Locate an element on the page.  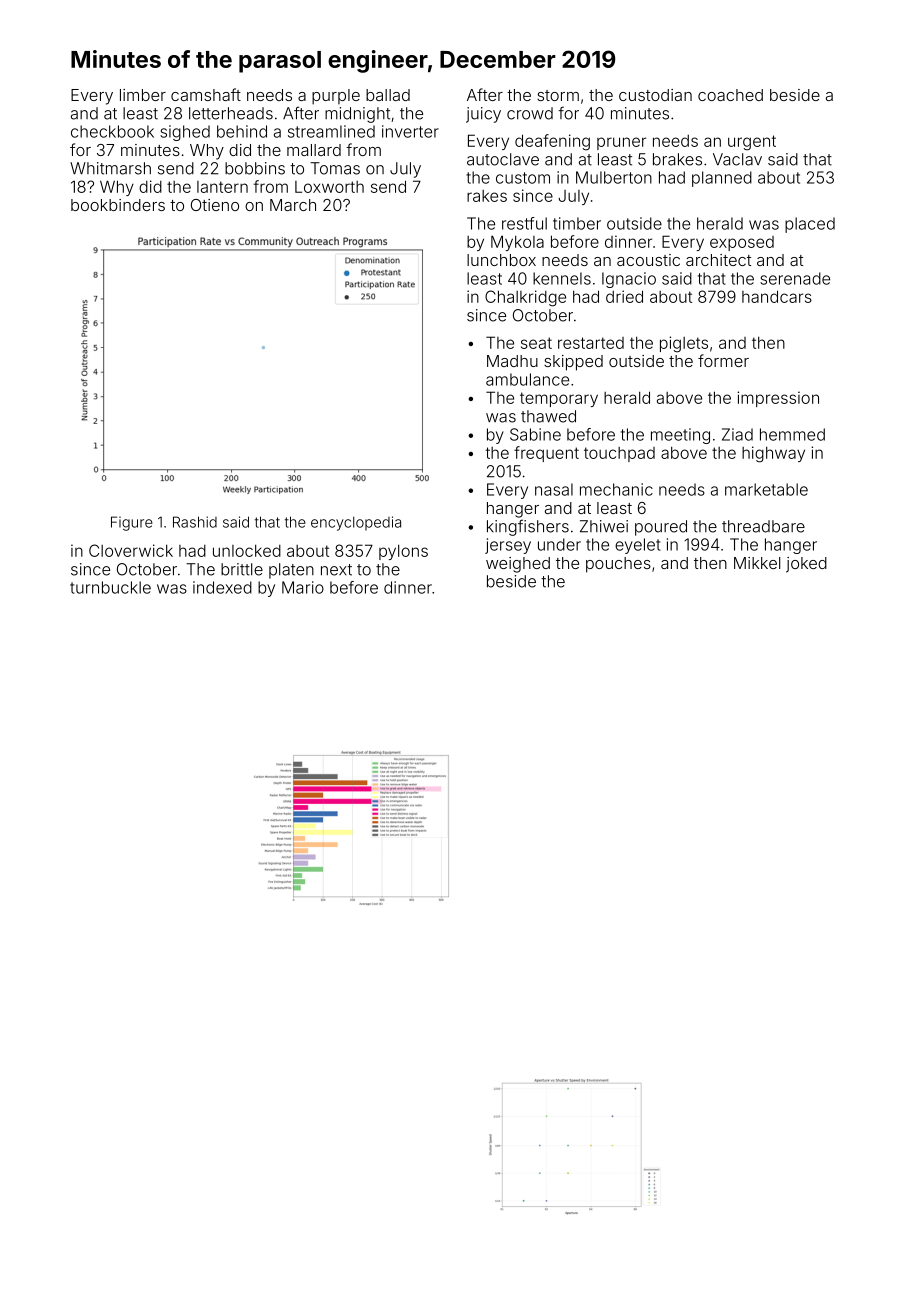
serenade is located at coordinates (795, 278).
